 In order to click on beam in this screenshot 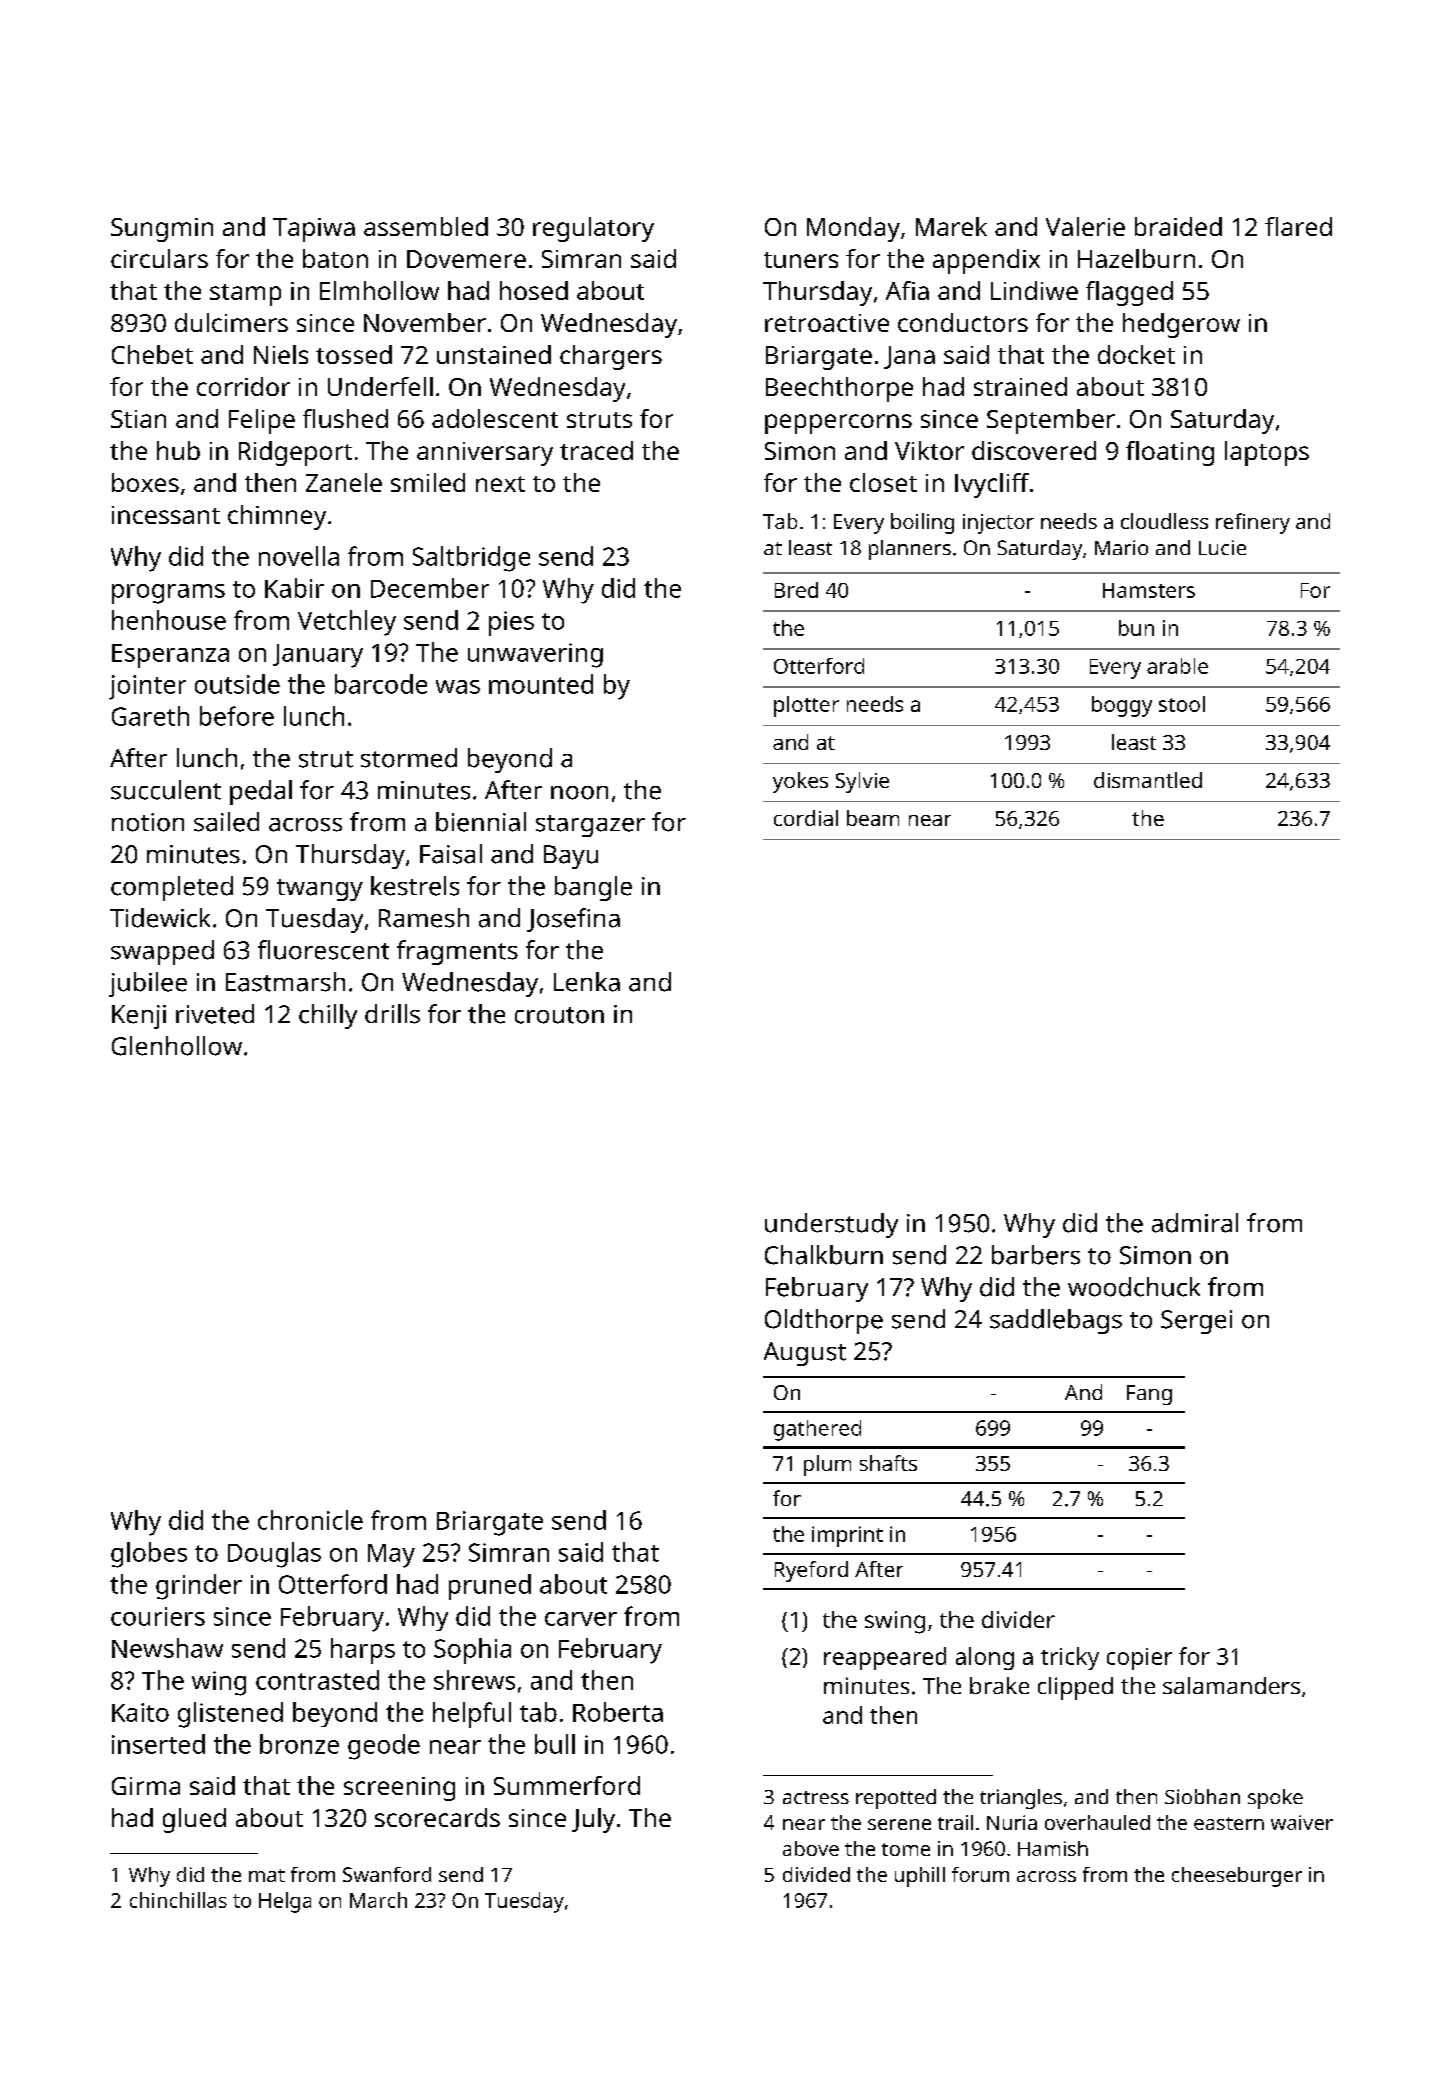, I will do `click(873, 818)`.
